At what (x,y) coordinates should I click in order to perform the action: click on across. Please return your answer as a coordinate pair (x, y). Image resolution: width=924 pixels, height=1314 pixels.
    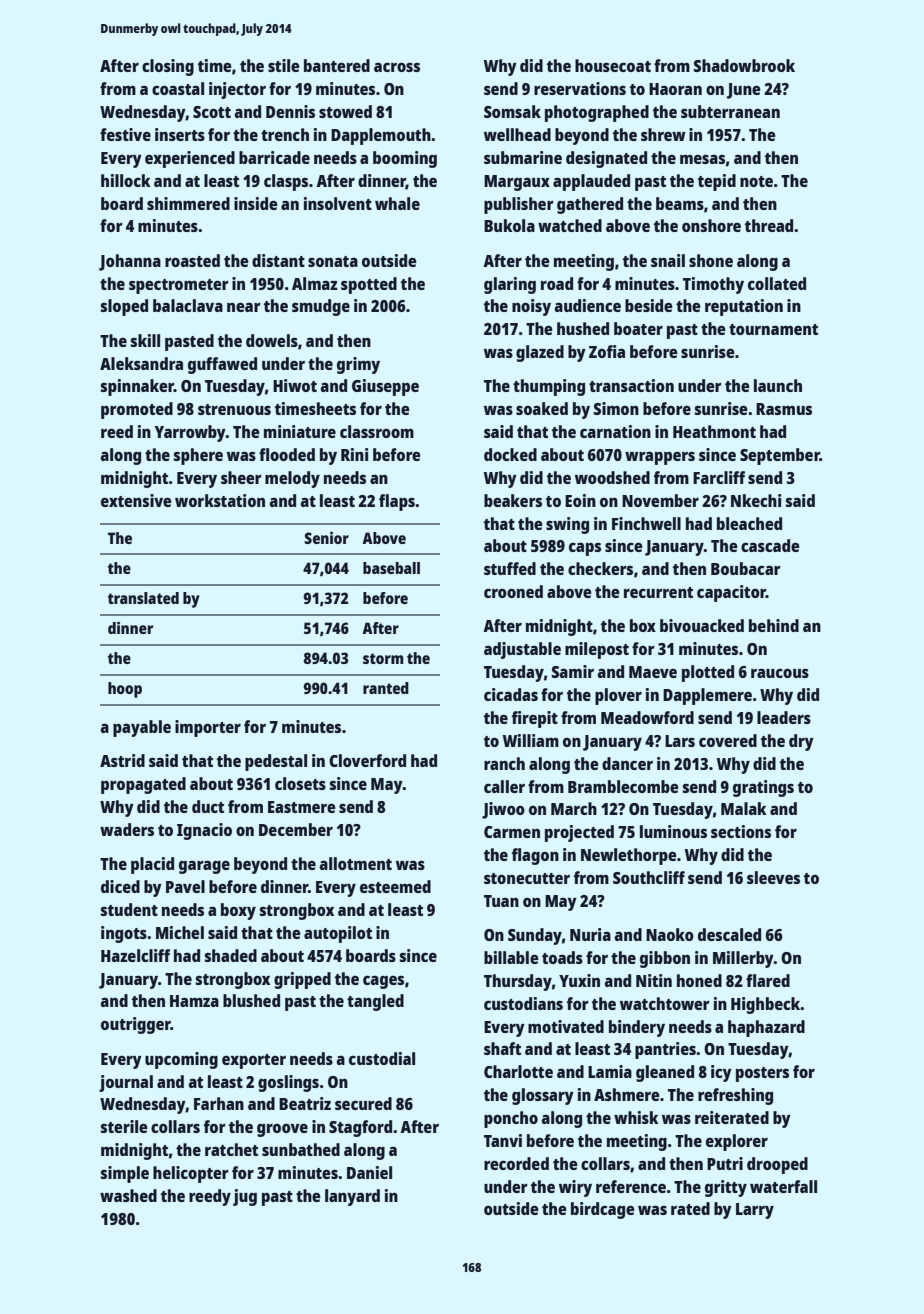
    Looking at the image, I should click on (397, 67).
